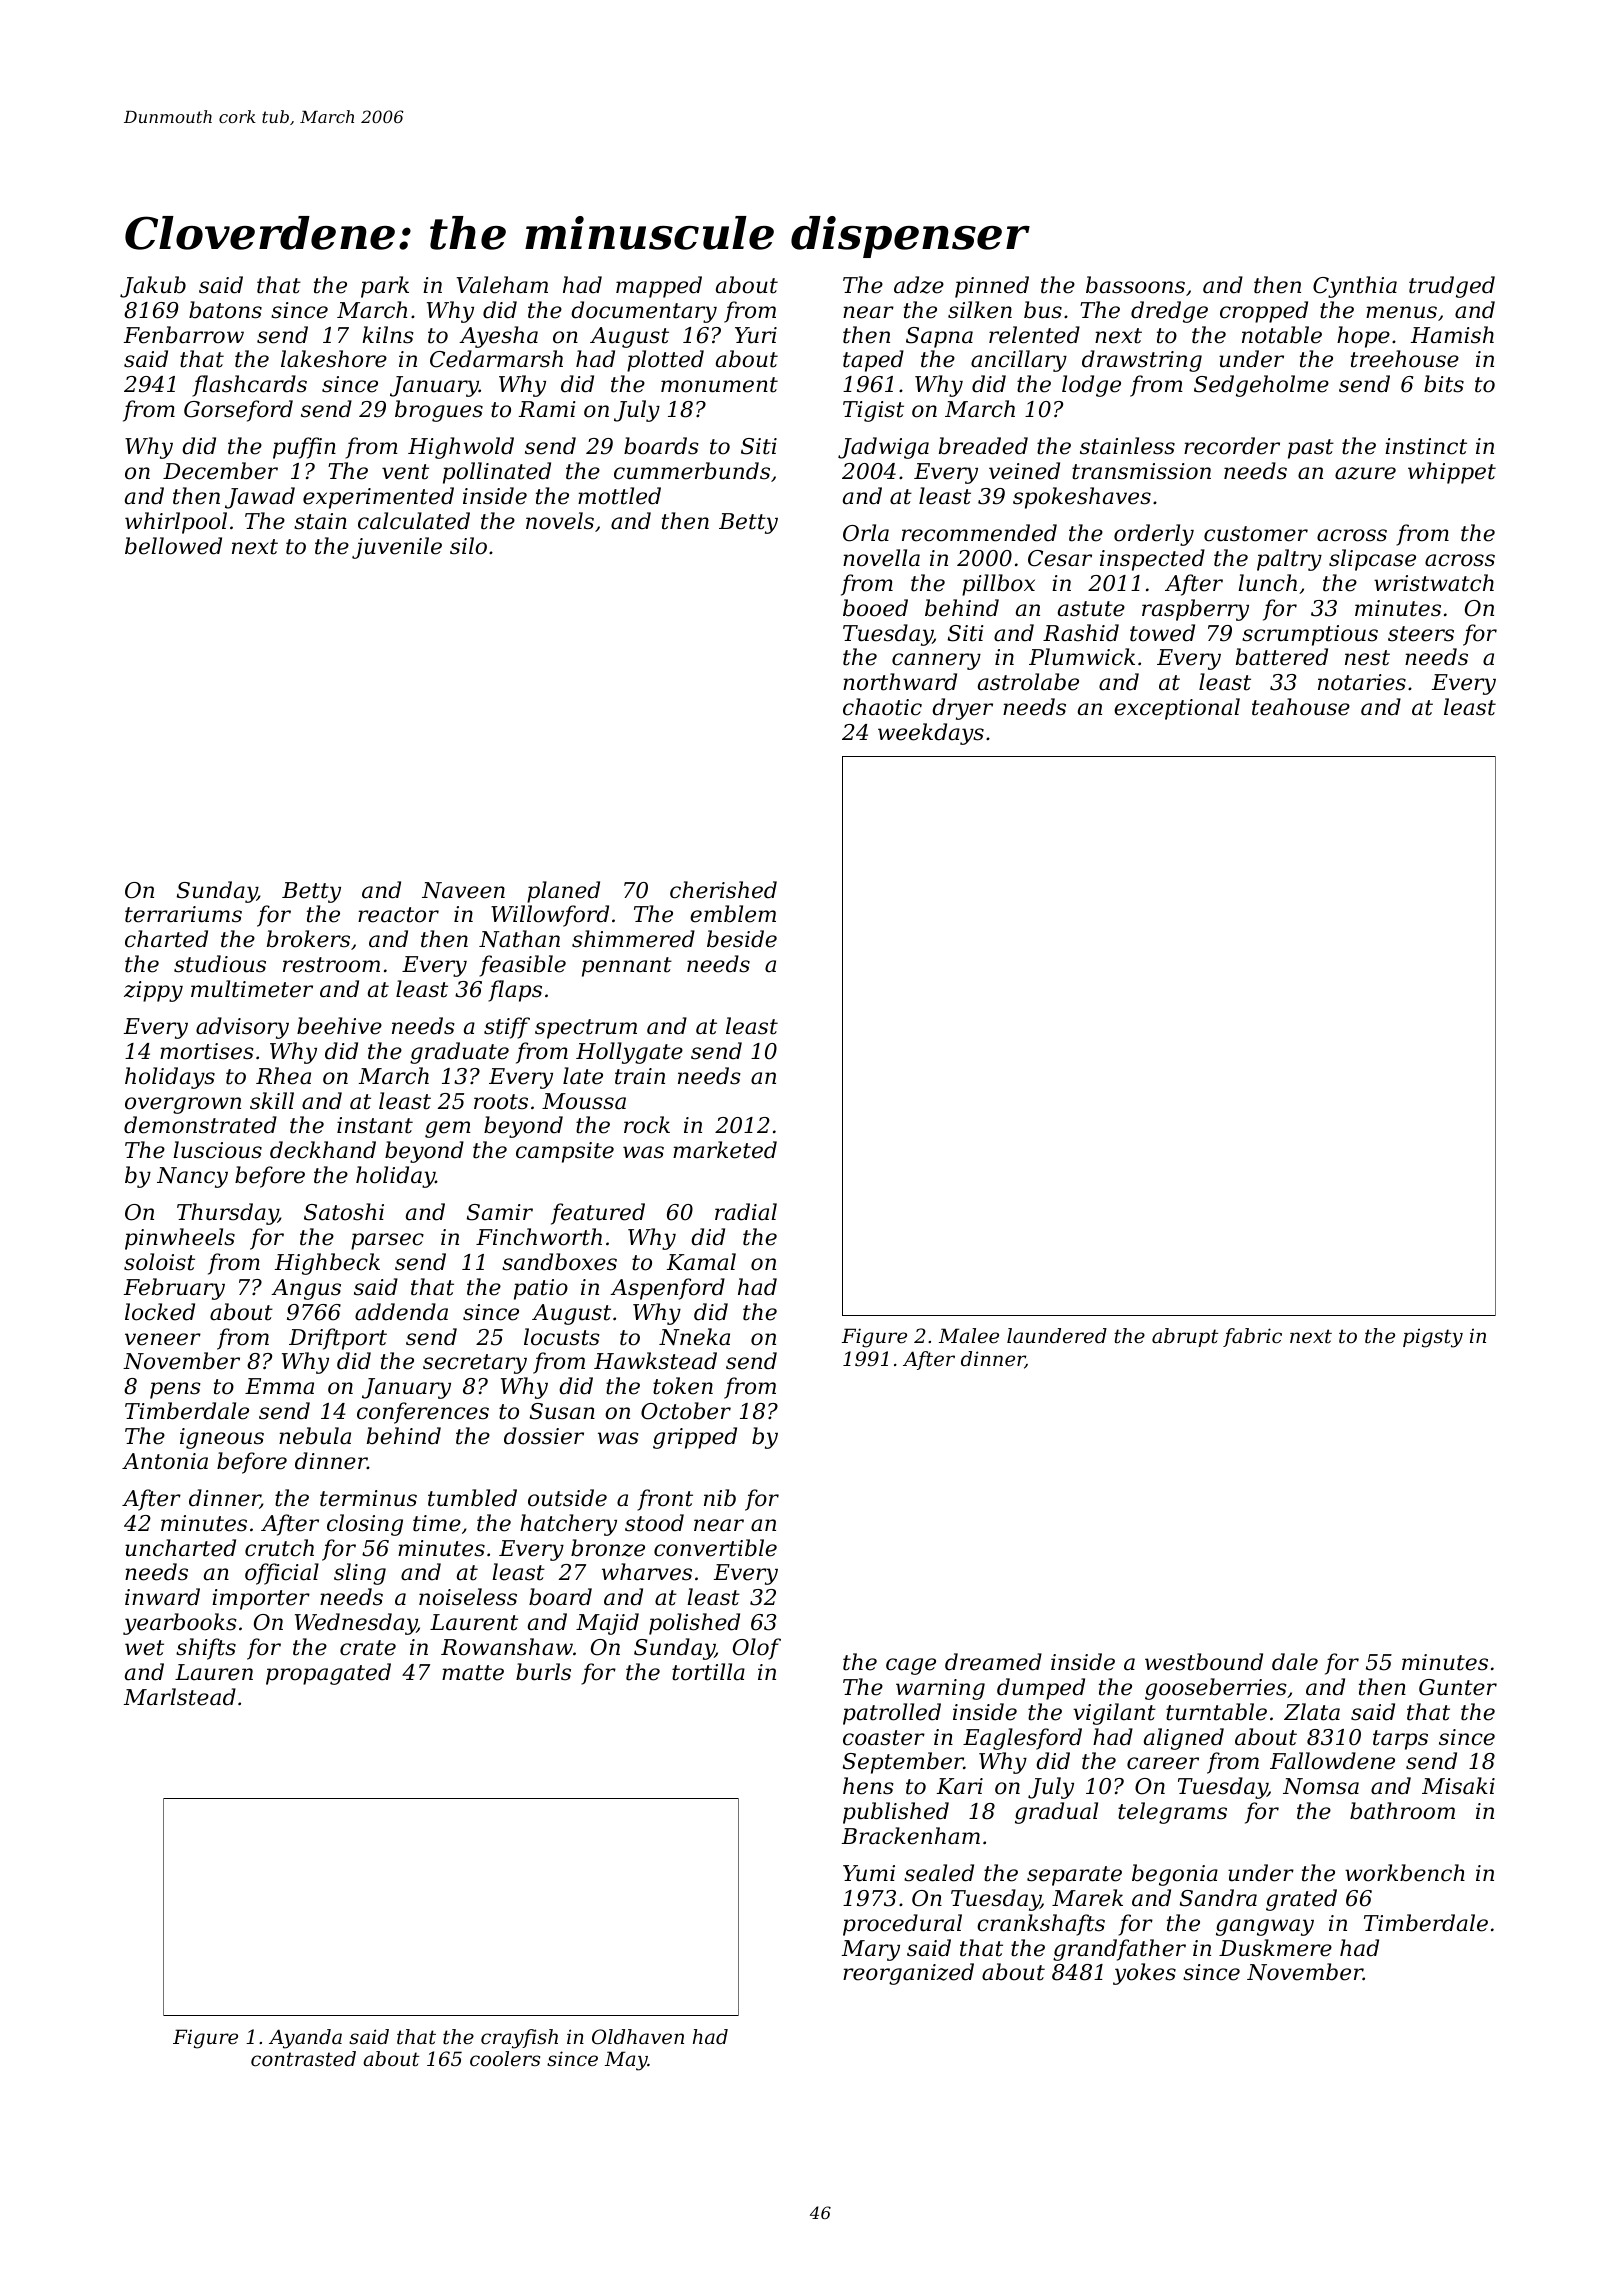 The width and height of the screenshot is (1620, 2292). What do you see at coordinates (238, 411) in the screenshot?
I see `Gorseford` at bounding box center [238, 411].
